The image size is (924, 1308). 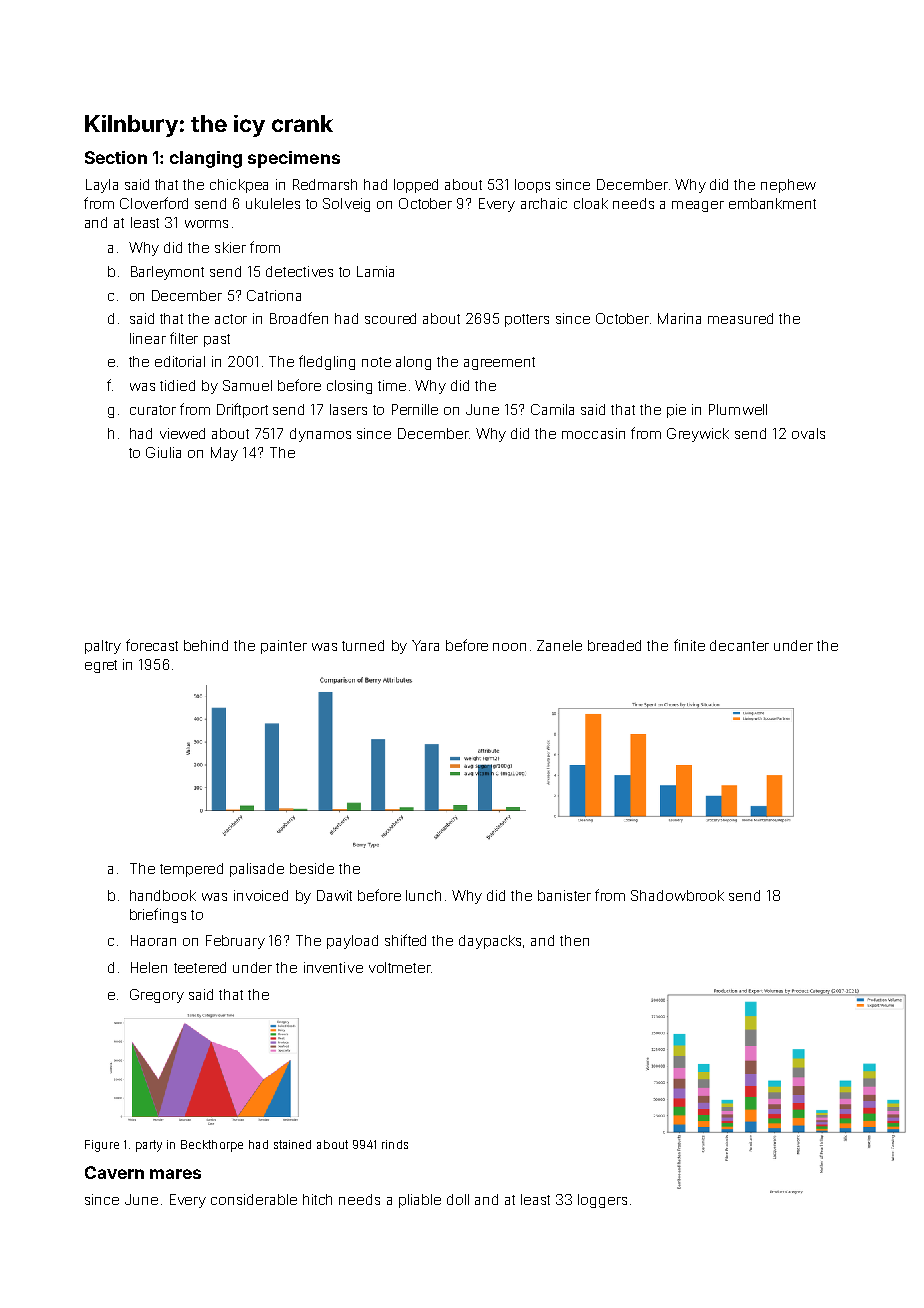 I want to click on decanter, so click(x=739, y=645).
